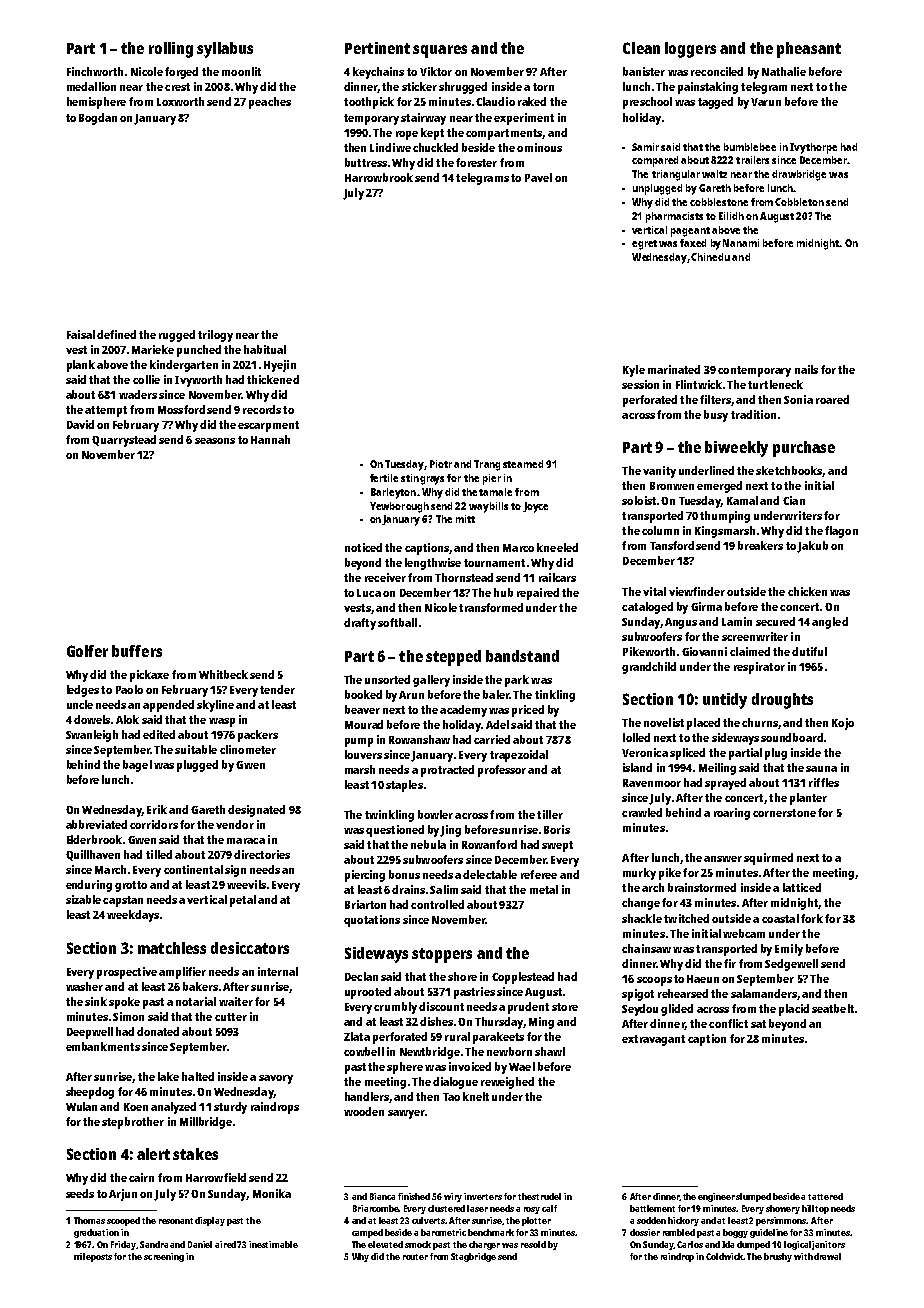  I want to click on tiller, so click(550, 814).
